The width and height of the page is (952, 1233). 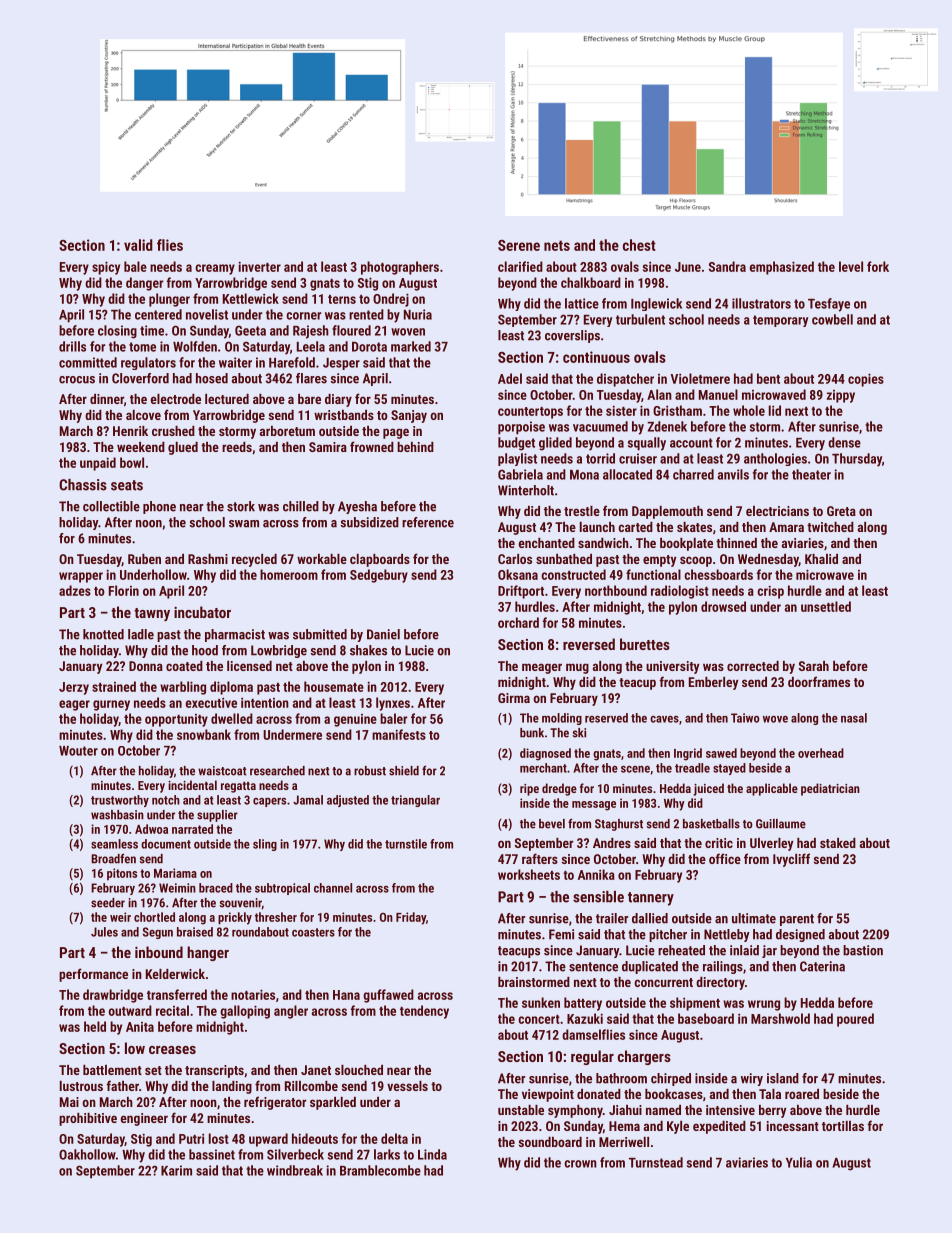 I want to click on refrigerator, so click(x=275, y=1103).
